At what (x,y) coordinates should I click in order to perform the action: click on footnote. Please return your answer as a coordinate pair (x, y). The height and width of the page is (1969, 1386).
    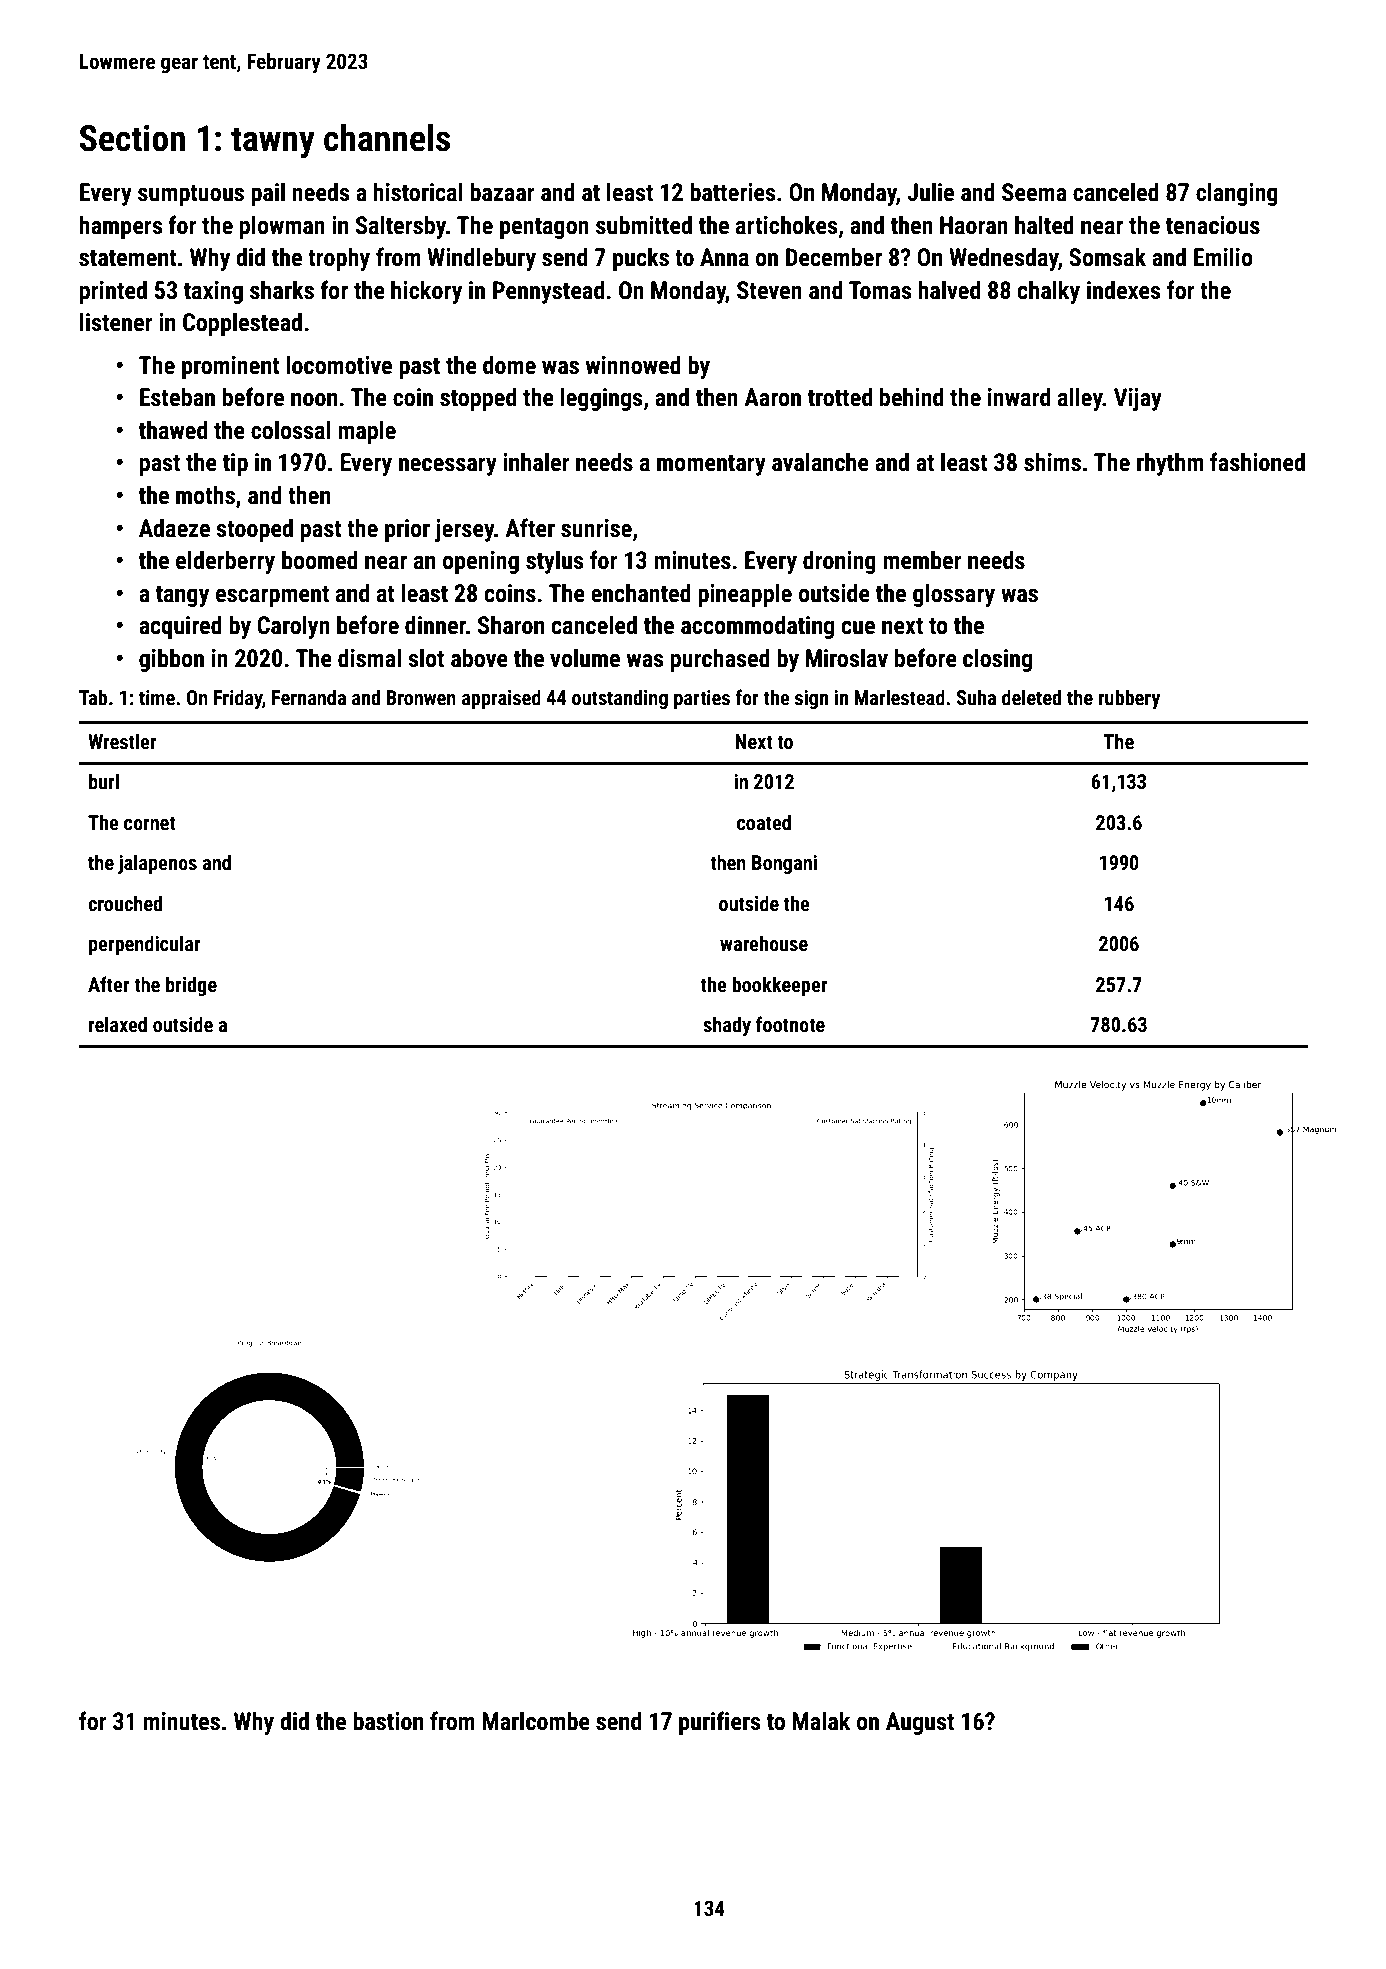
    Looking at the image, I should click on (790, 1024).
